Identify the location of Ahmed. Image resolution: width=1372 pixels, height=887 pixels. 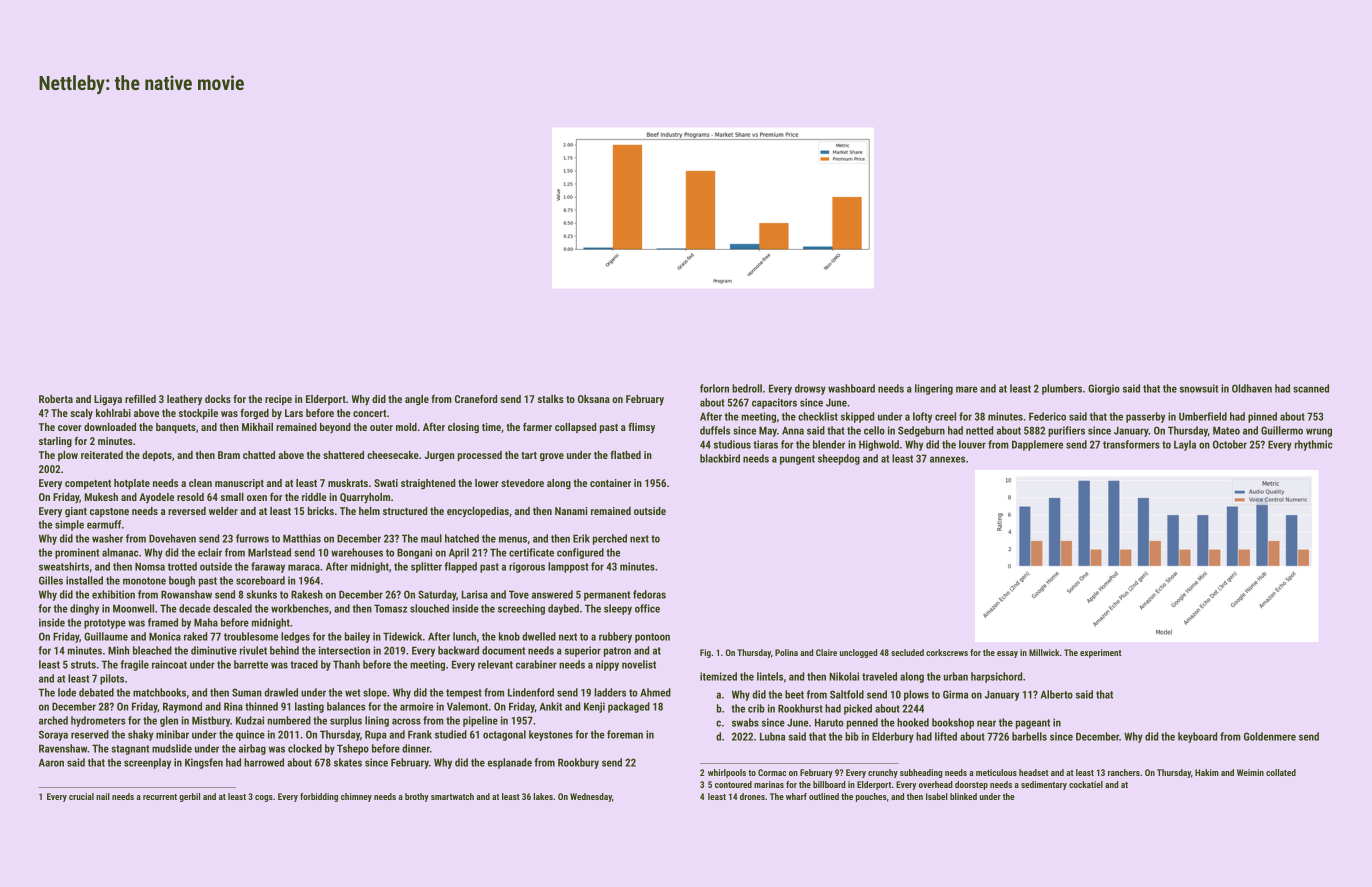
(655, 692).
